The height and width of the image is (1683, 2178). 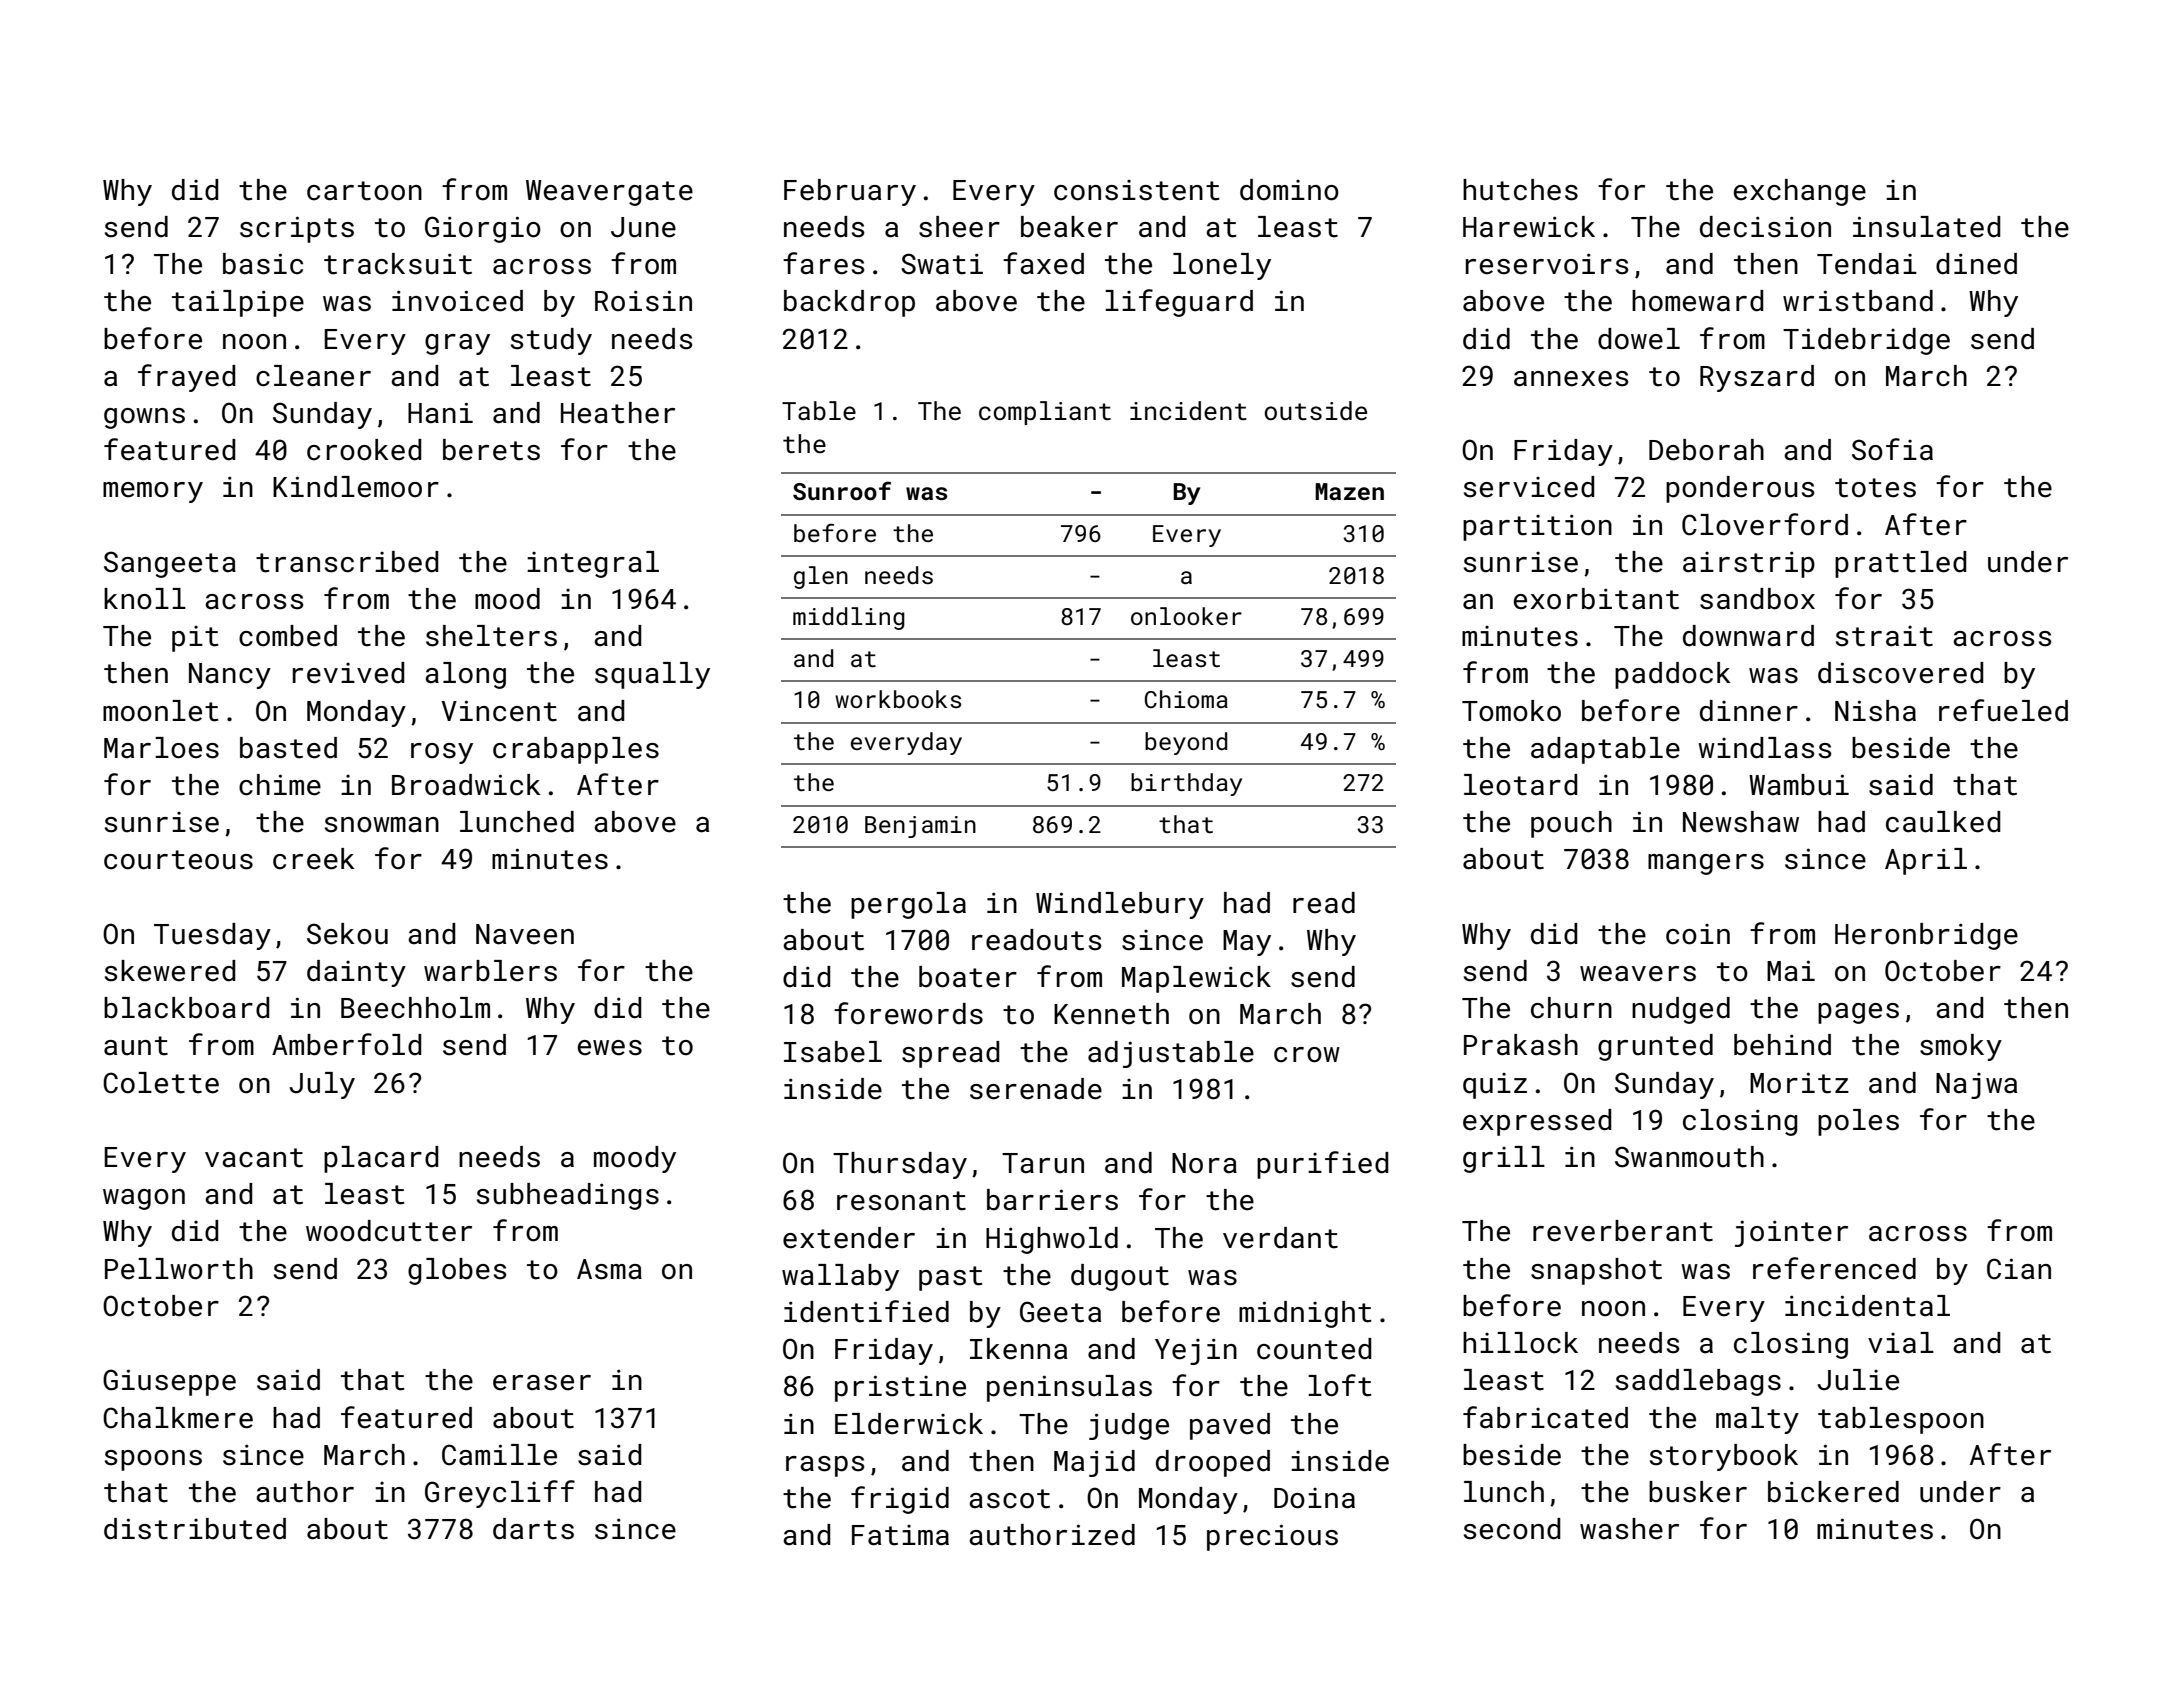 I want to click on serenade, so click(x=1036, y=1089).
